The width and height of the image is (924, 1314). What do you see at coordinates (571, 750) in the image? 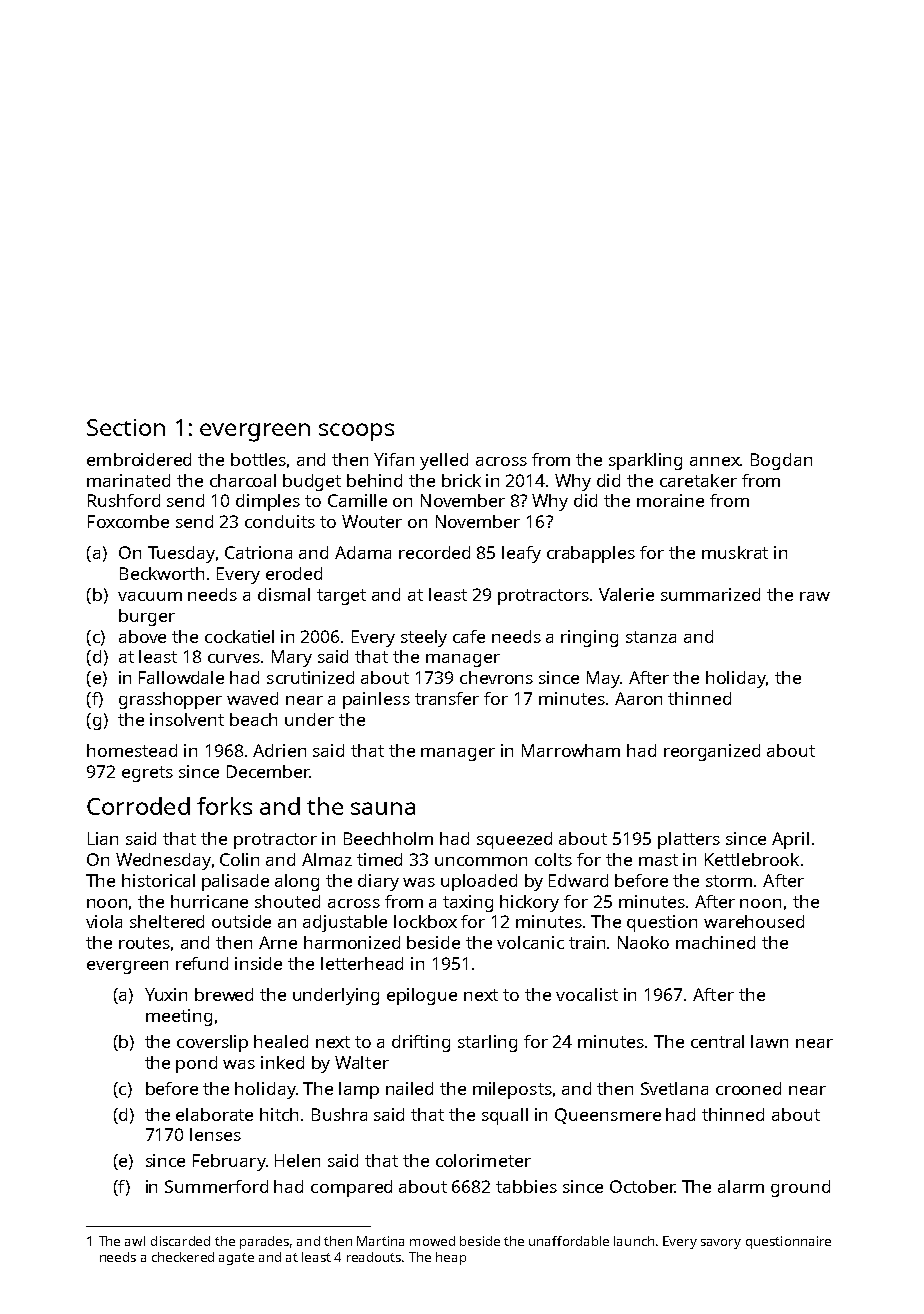
I see `Marrowham` at bounding box center [571, 750].
